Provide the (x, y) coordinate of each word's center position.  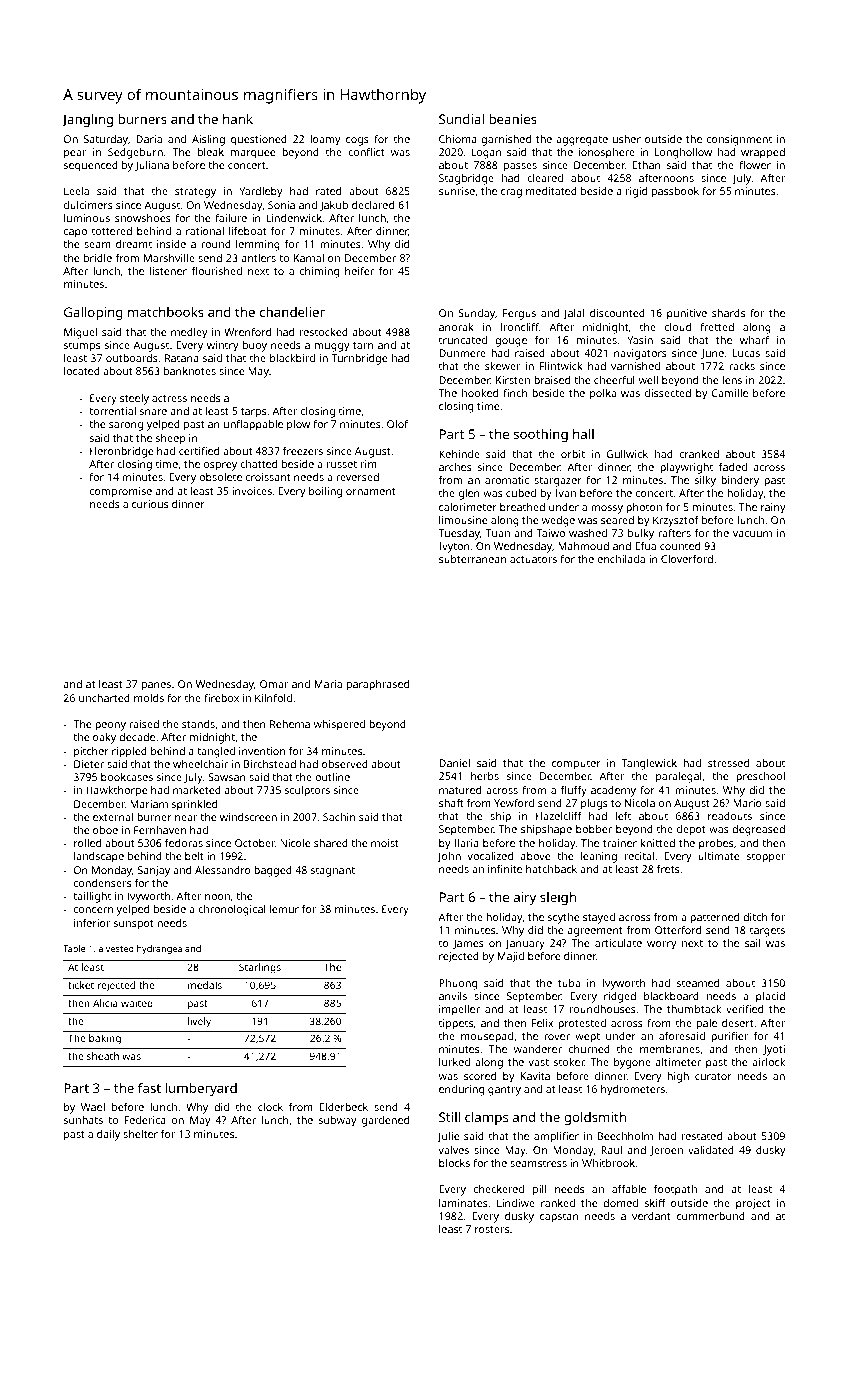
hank (238, 119)
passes (520, 167)
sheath (103, 1056)
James (468, 944)
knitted (658, 843)
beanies (513, 119)
